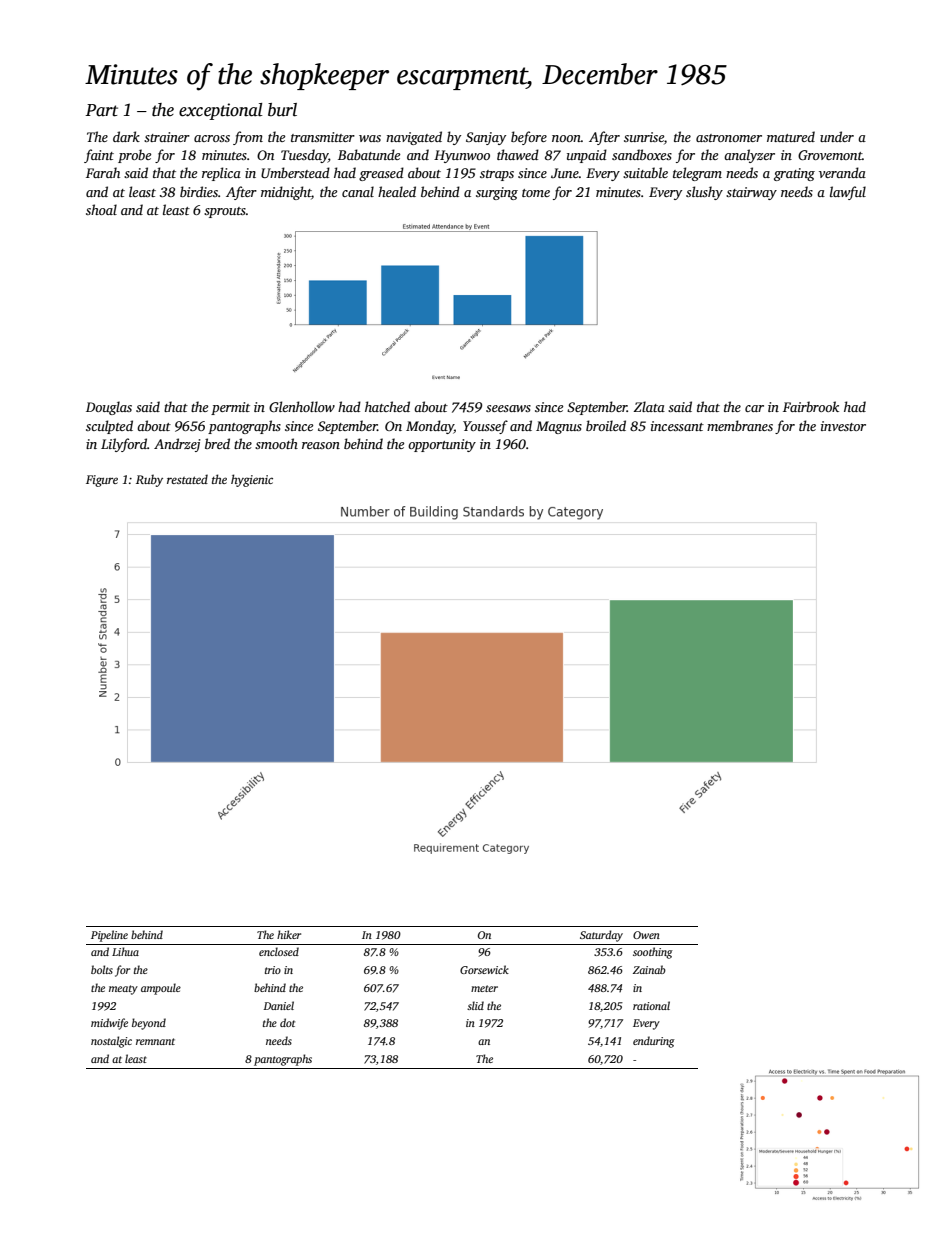 The height and width of the page is (1233, 952). Describe the element at coordinates (654, 1042) in the page. I see `enduring` at that location.
